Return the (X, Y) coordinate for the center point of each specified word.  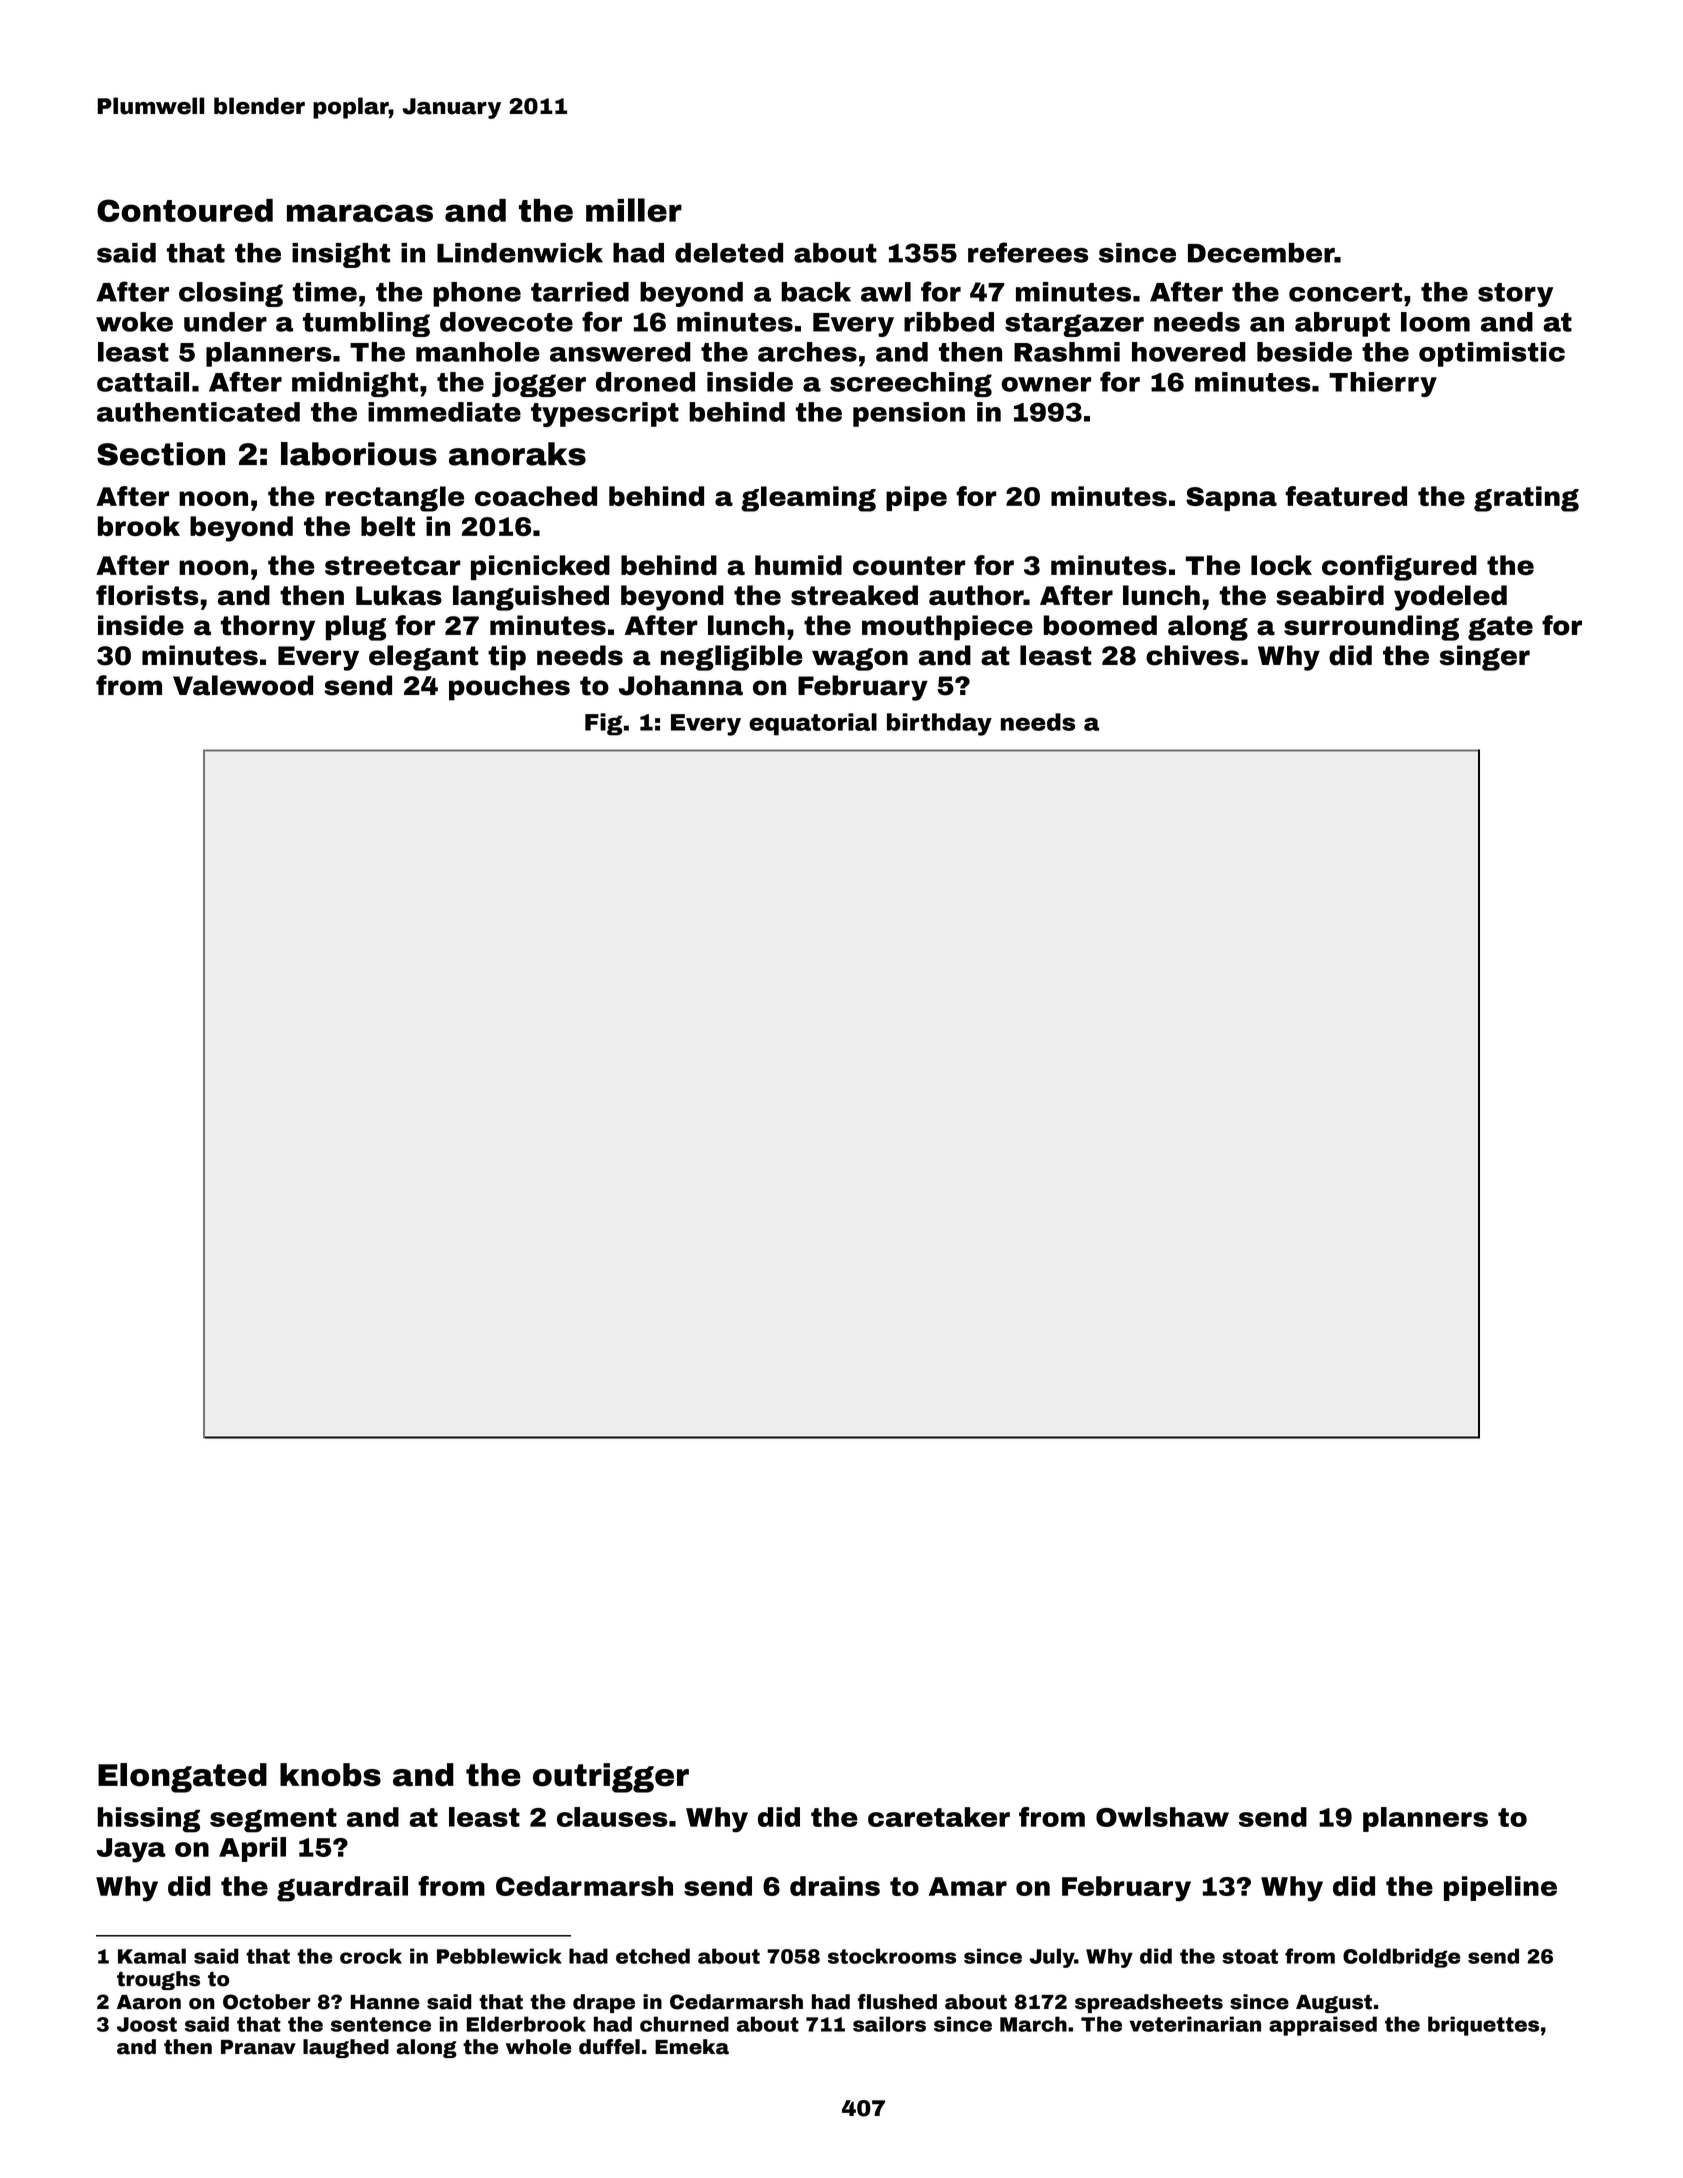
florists (147, 595)
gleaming (808, 499)
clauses (612, 1817)
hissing (149, 1820)
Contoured (185, 210)
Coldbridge (1401, 1958)
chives (1192, 655)
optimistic (1492, 354)
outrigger (611, 1778)
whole (538, 2047)
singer (1485, 658)
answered (620, 352)
